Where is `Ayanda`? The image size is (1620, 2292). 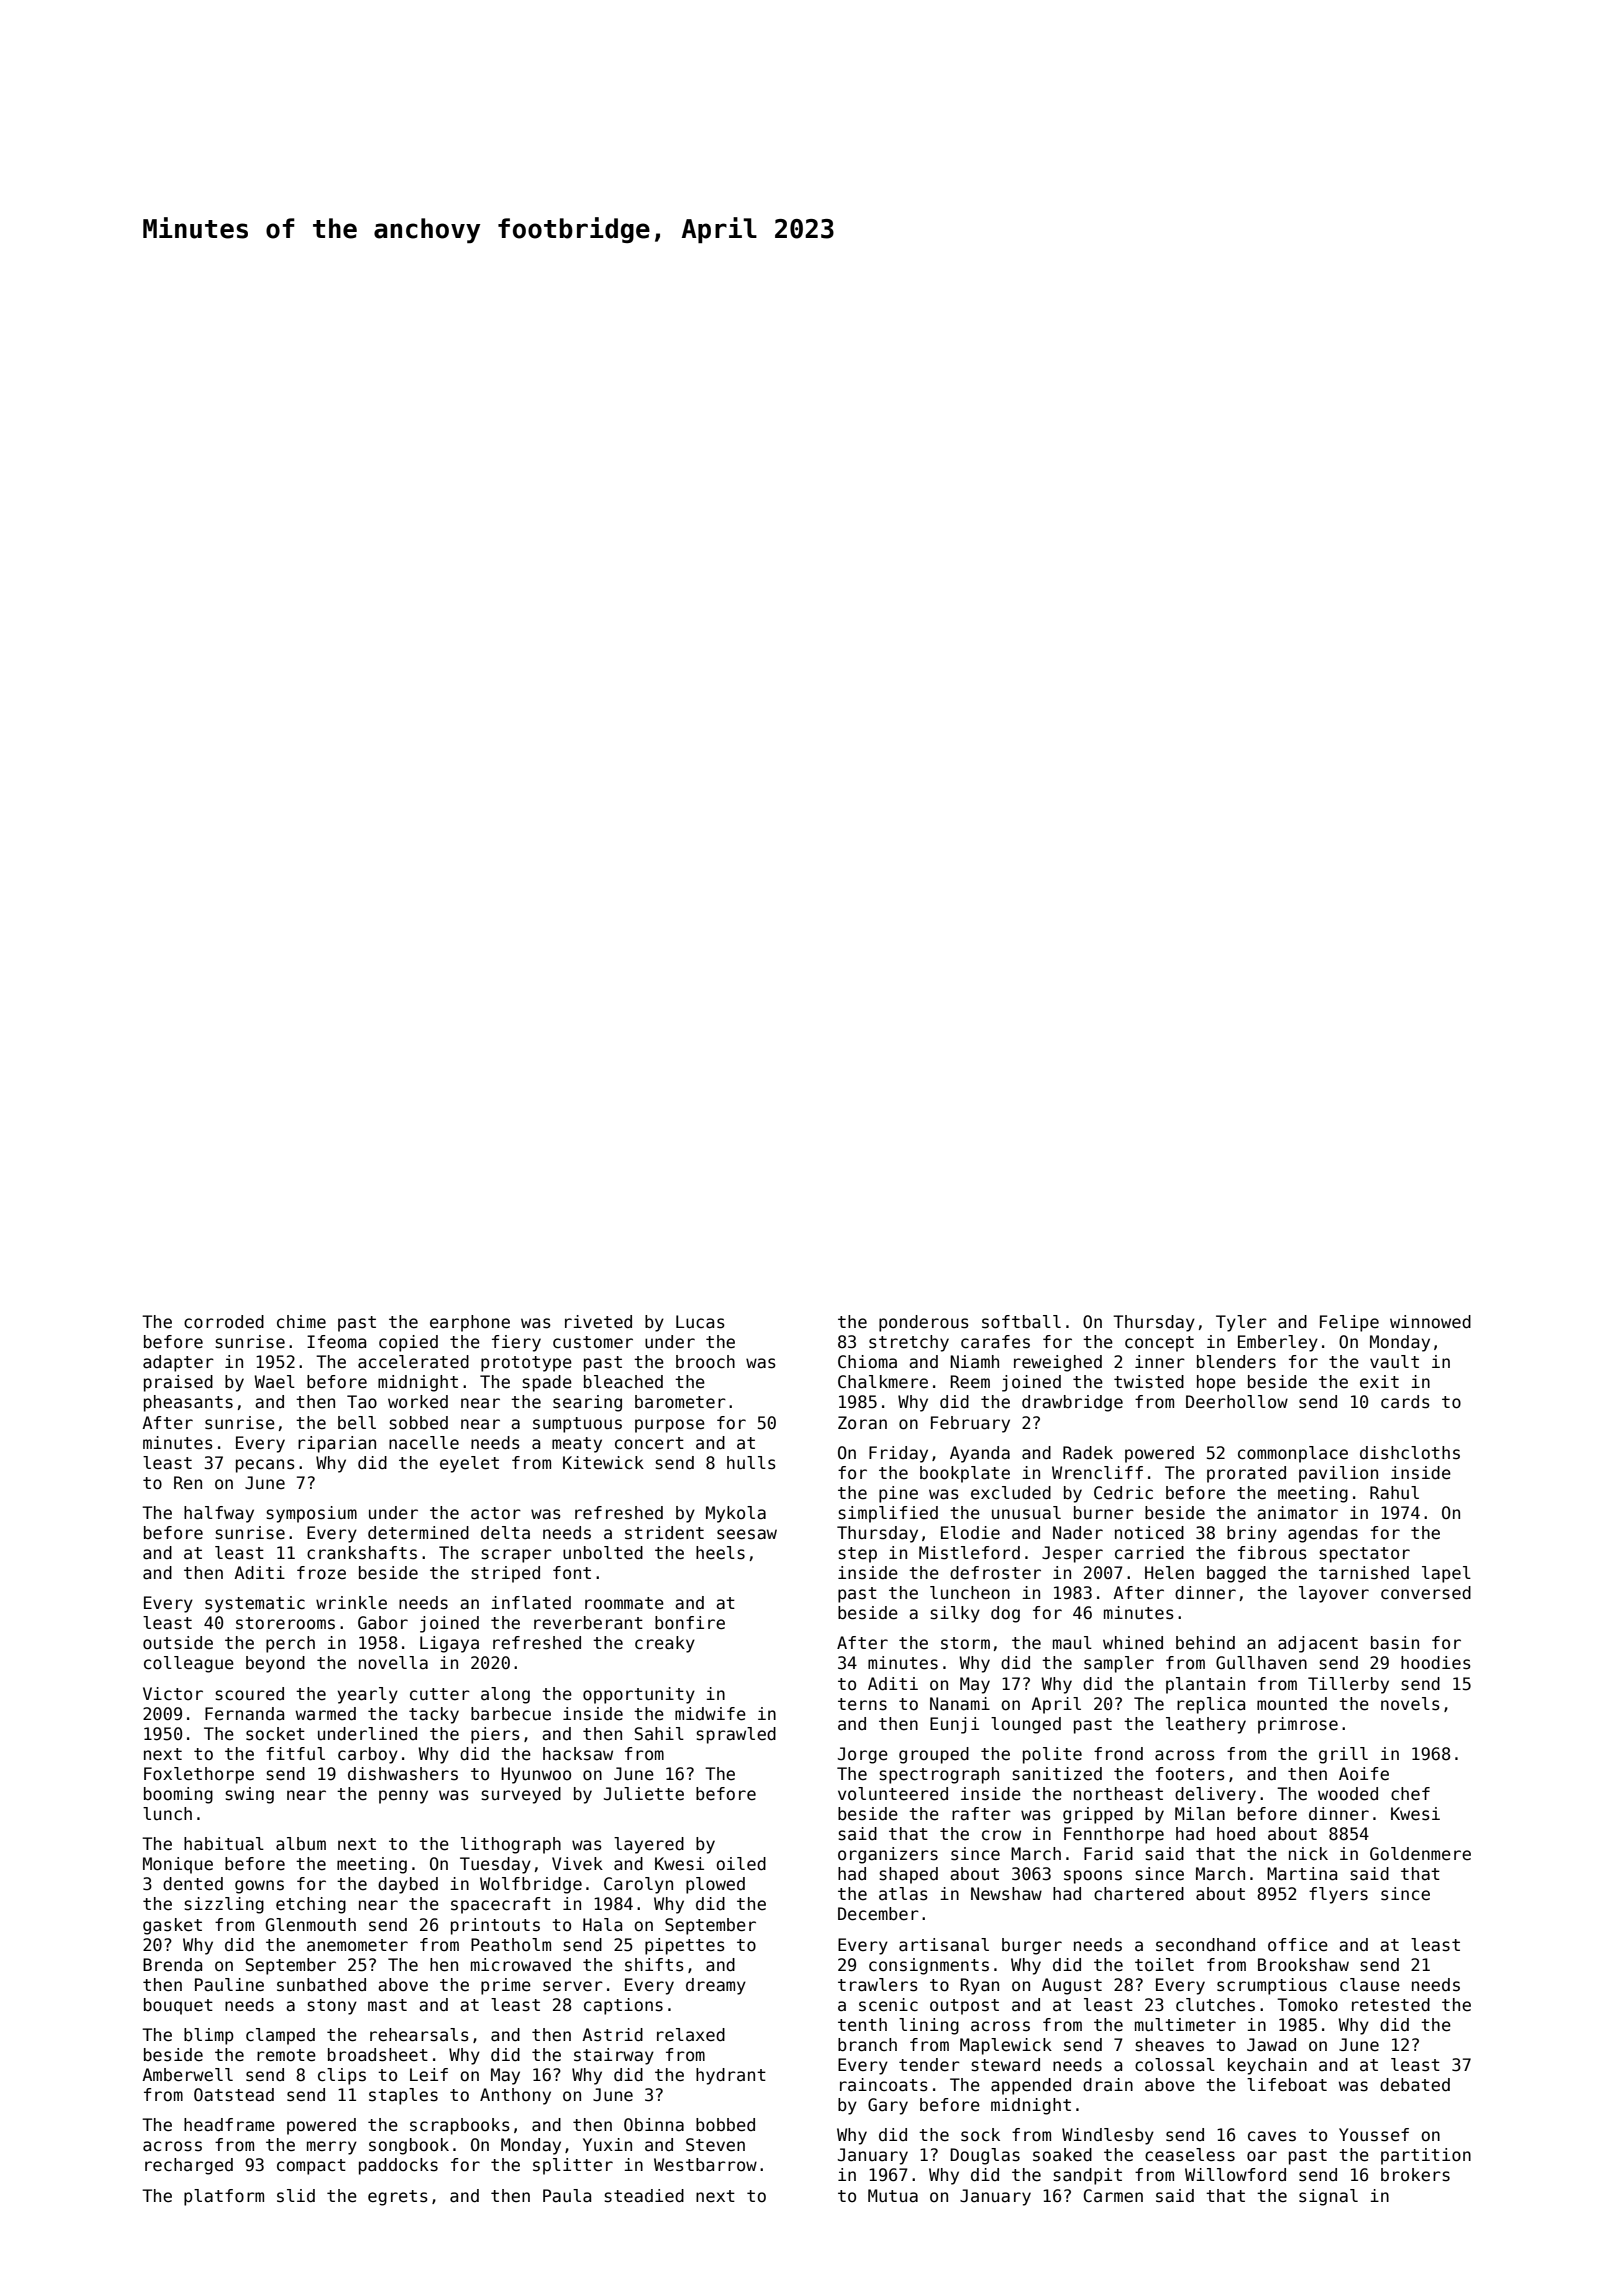
Ayanda is located at coordinates (980, 1454).
